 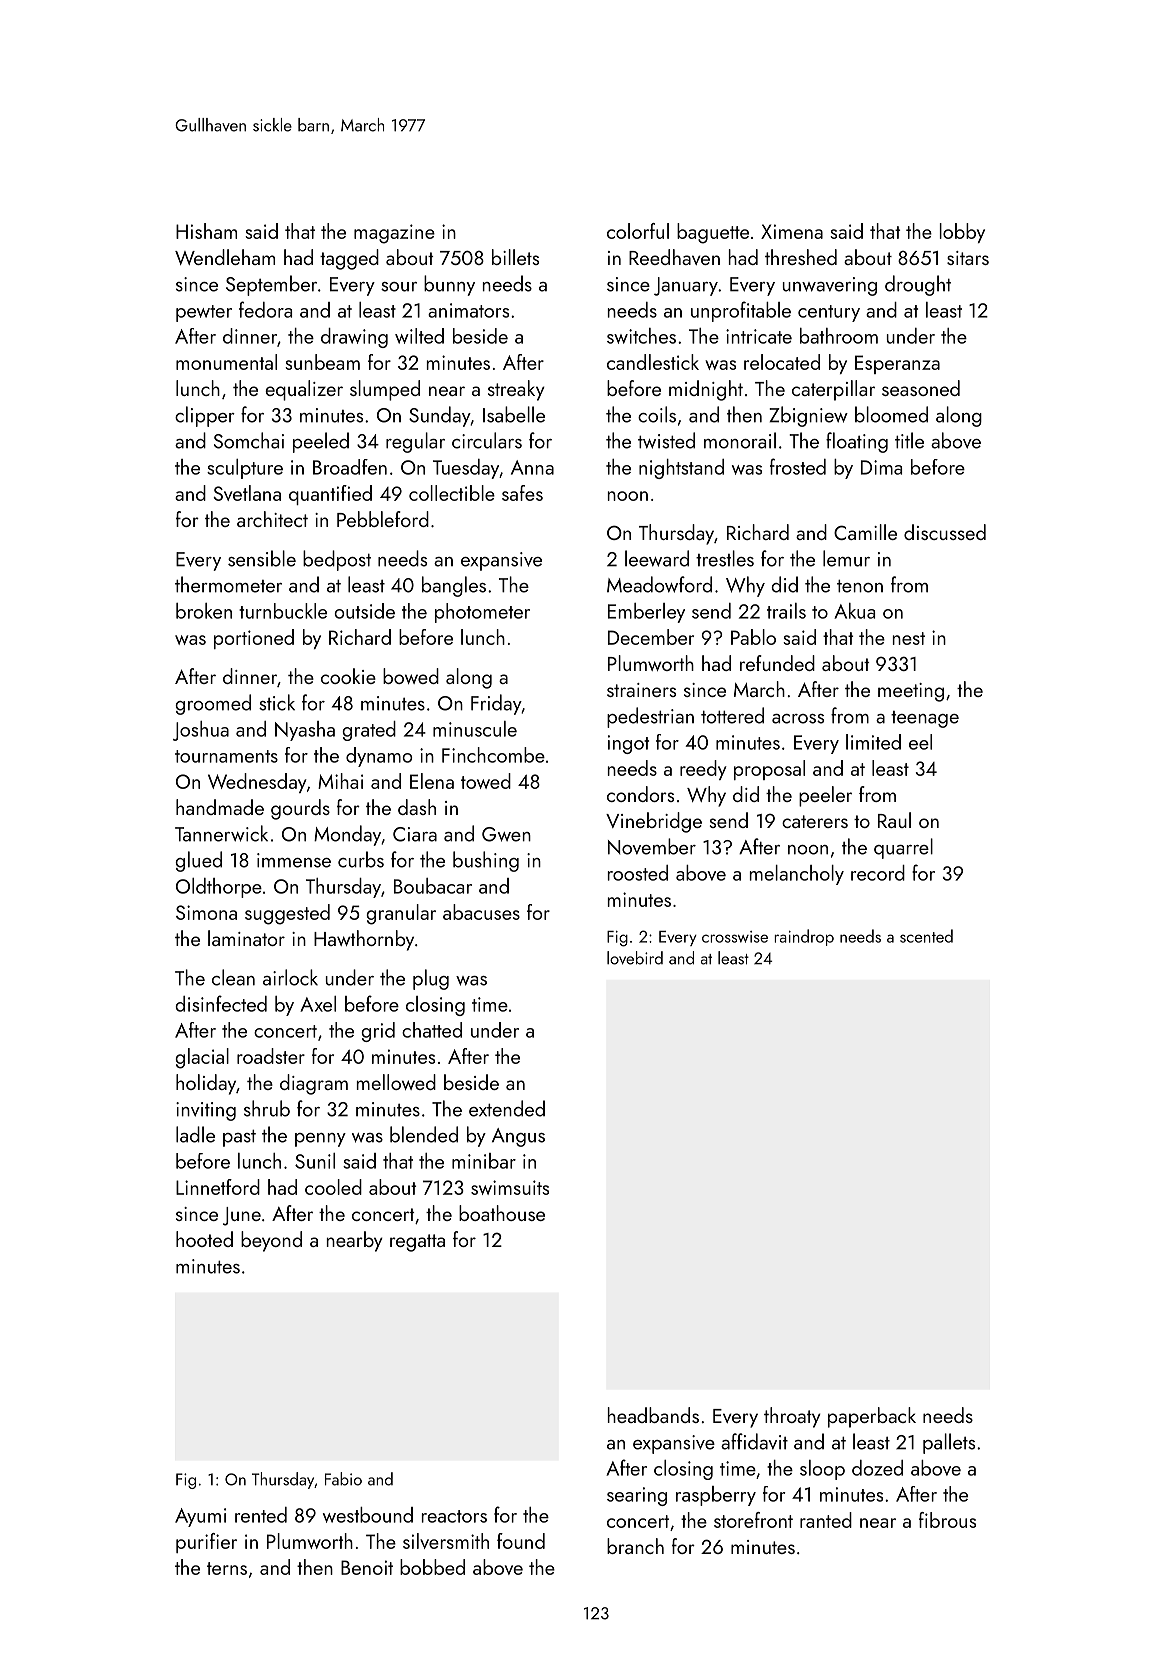 What do you see at coordinates (206, 231) in the screenshot?
I see `Hisham` at bounding box center [206, 231].
